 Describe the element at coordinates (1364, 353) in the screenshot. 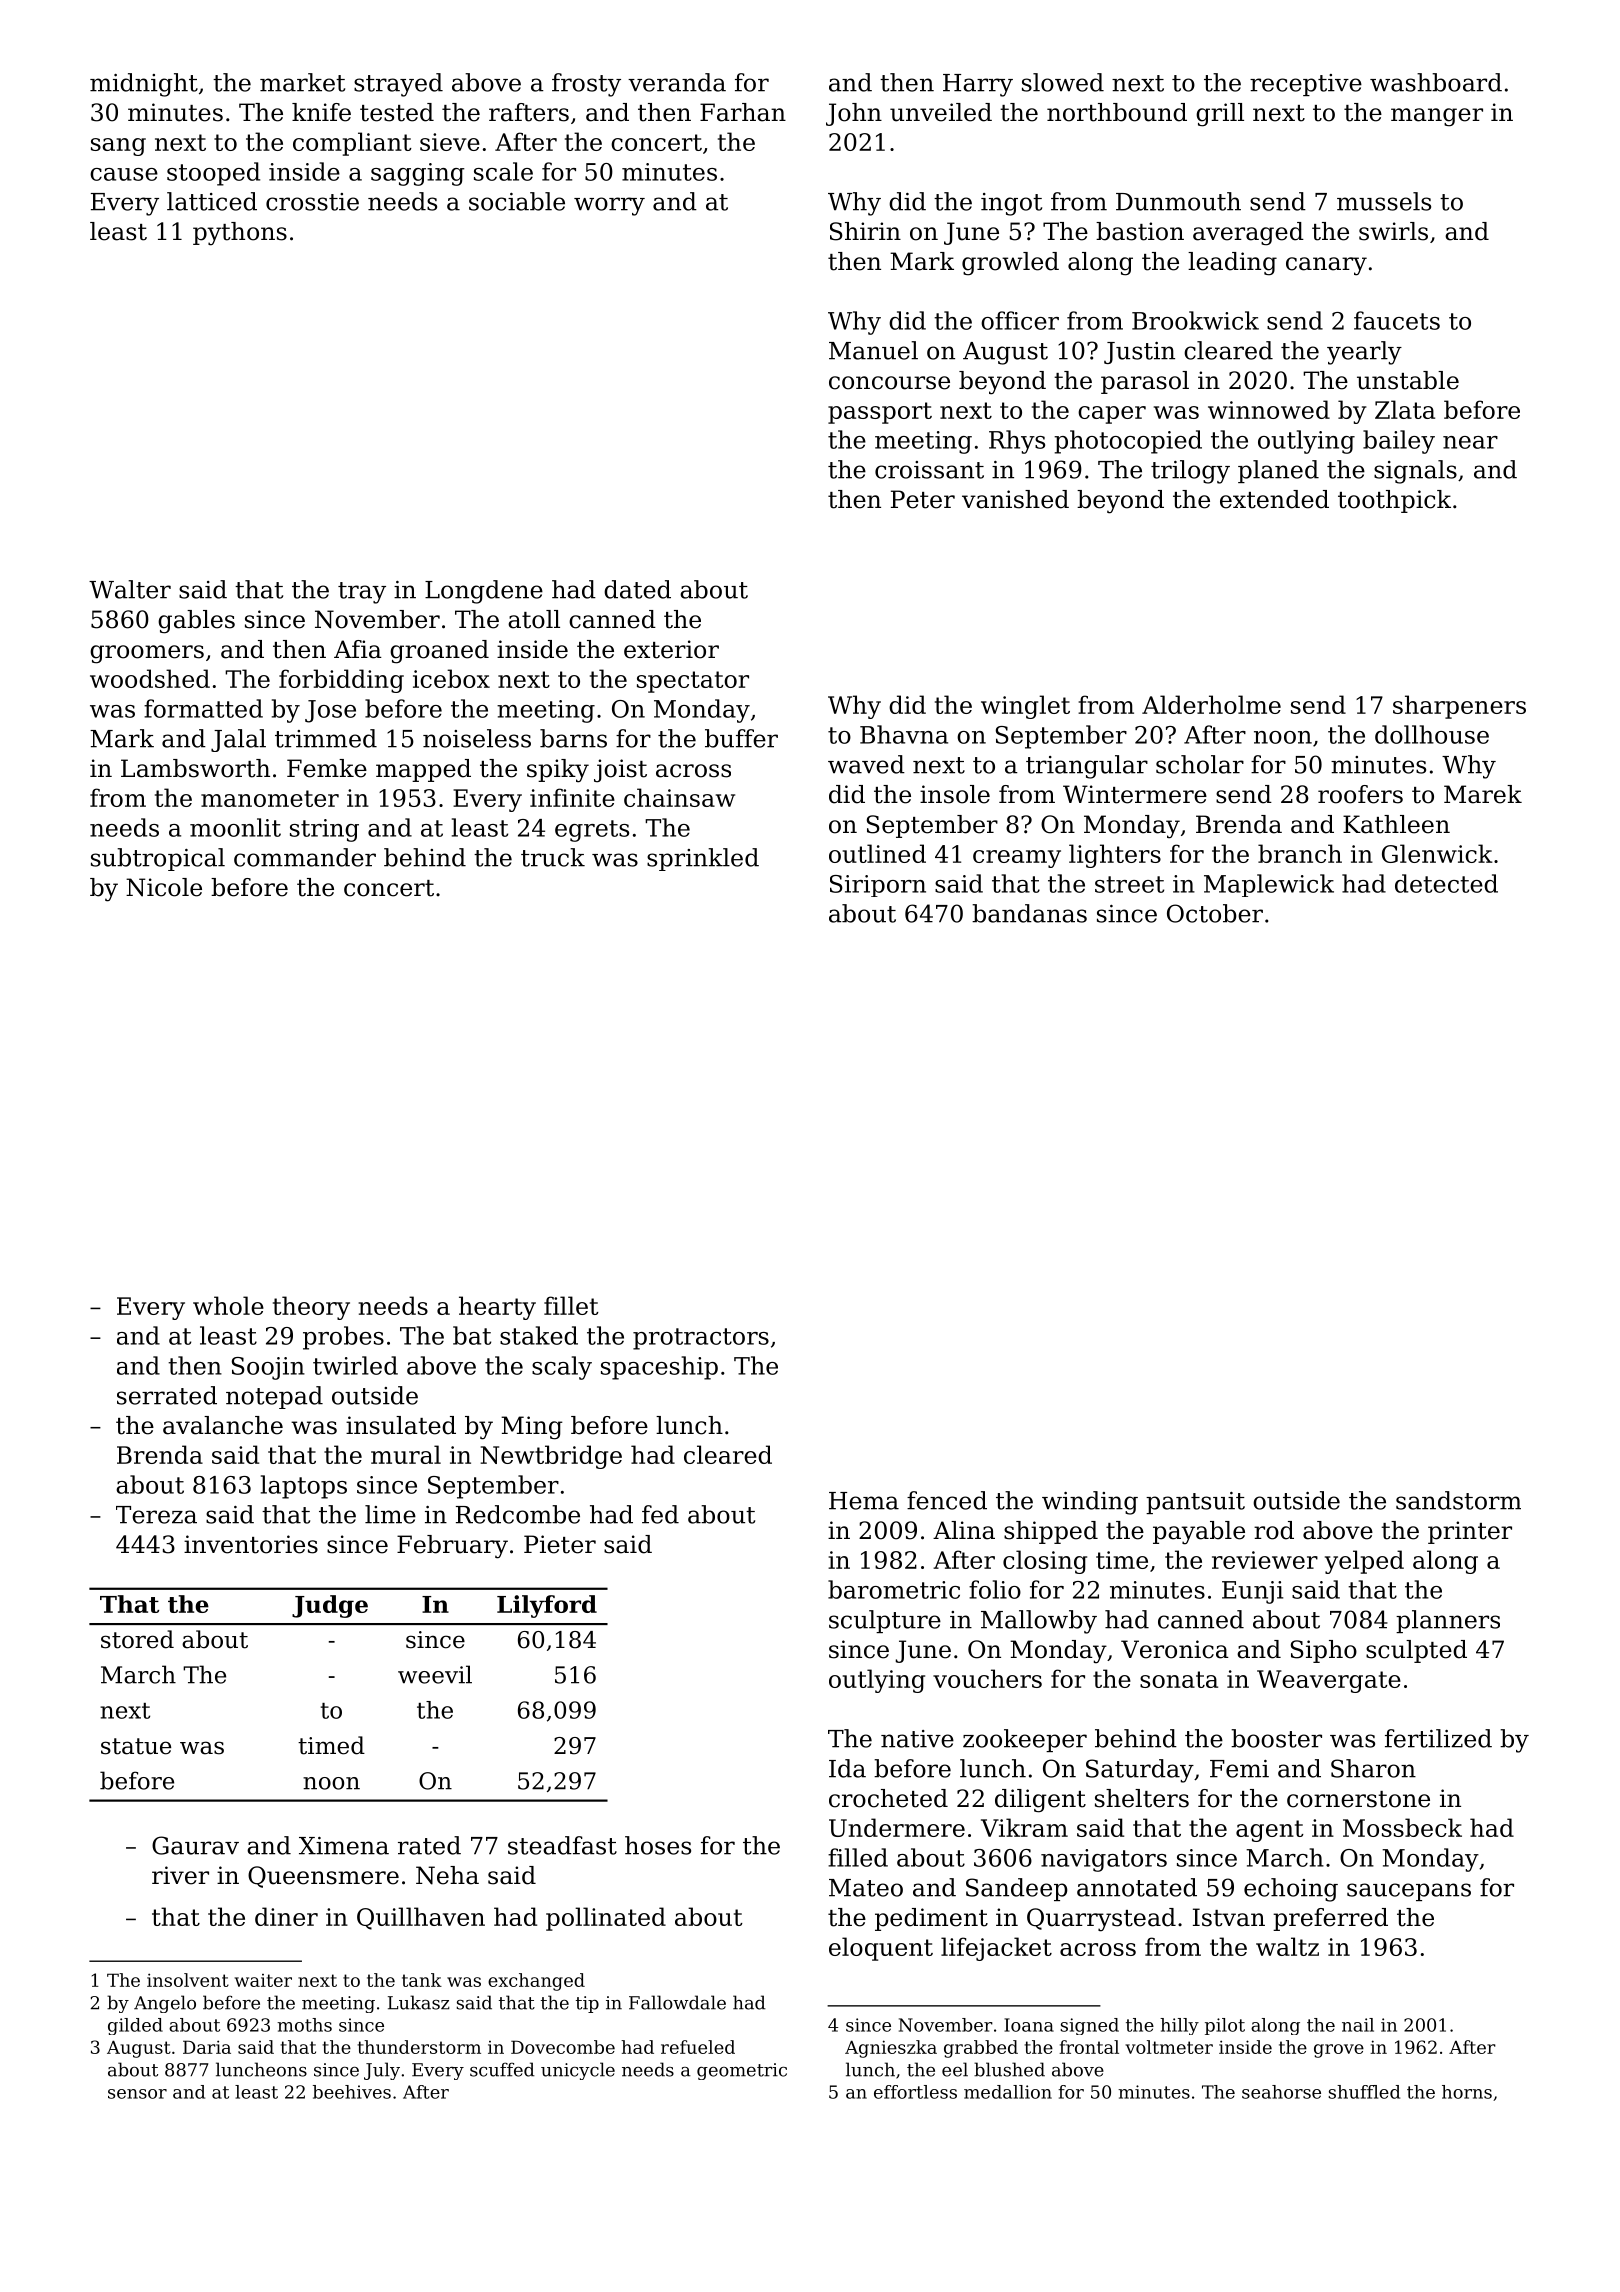

I see `yearly` at that location.
